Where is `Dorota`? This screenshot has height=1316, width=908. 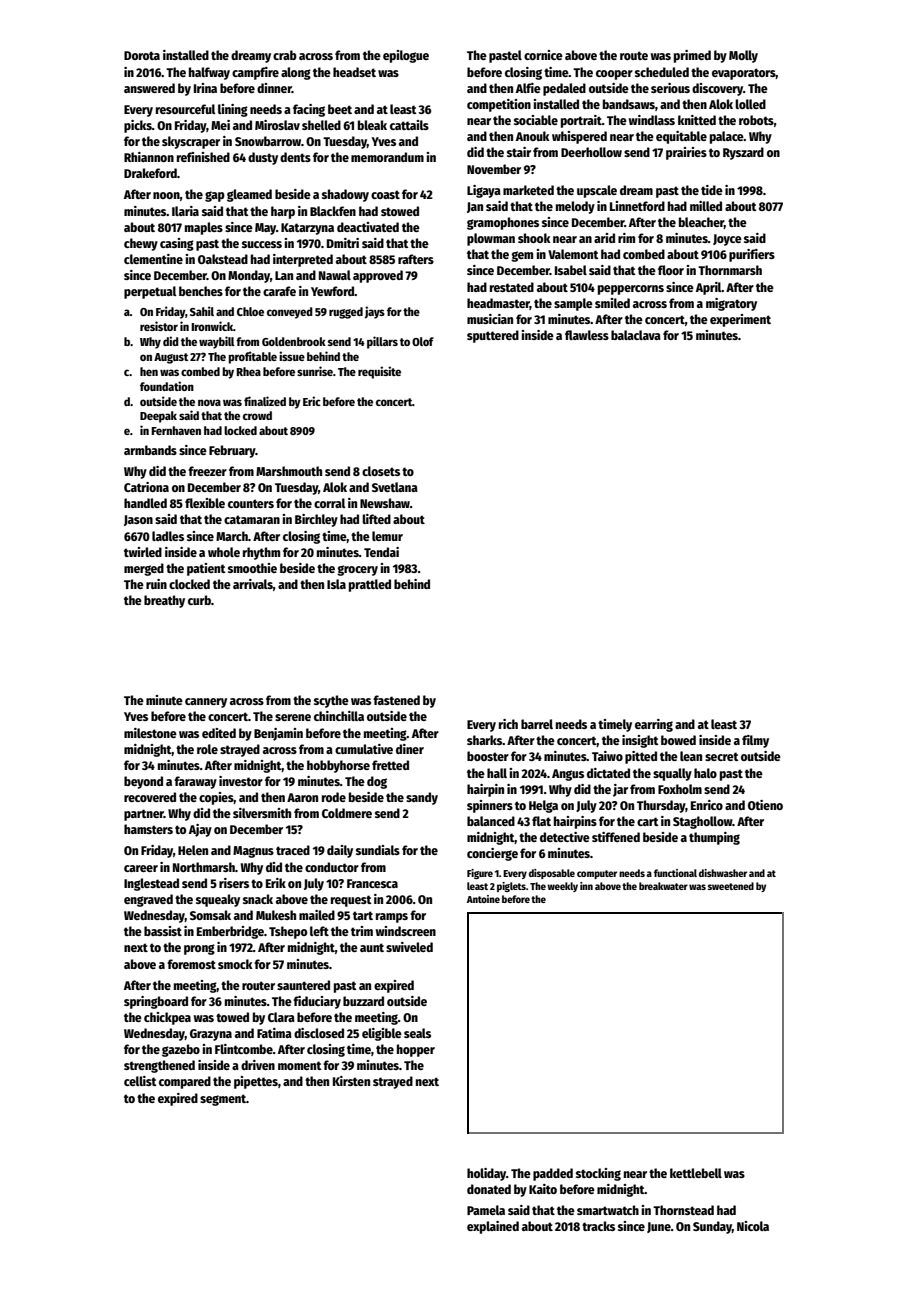 Dorota is located at coordinates (142, 55).
